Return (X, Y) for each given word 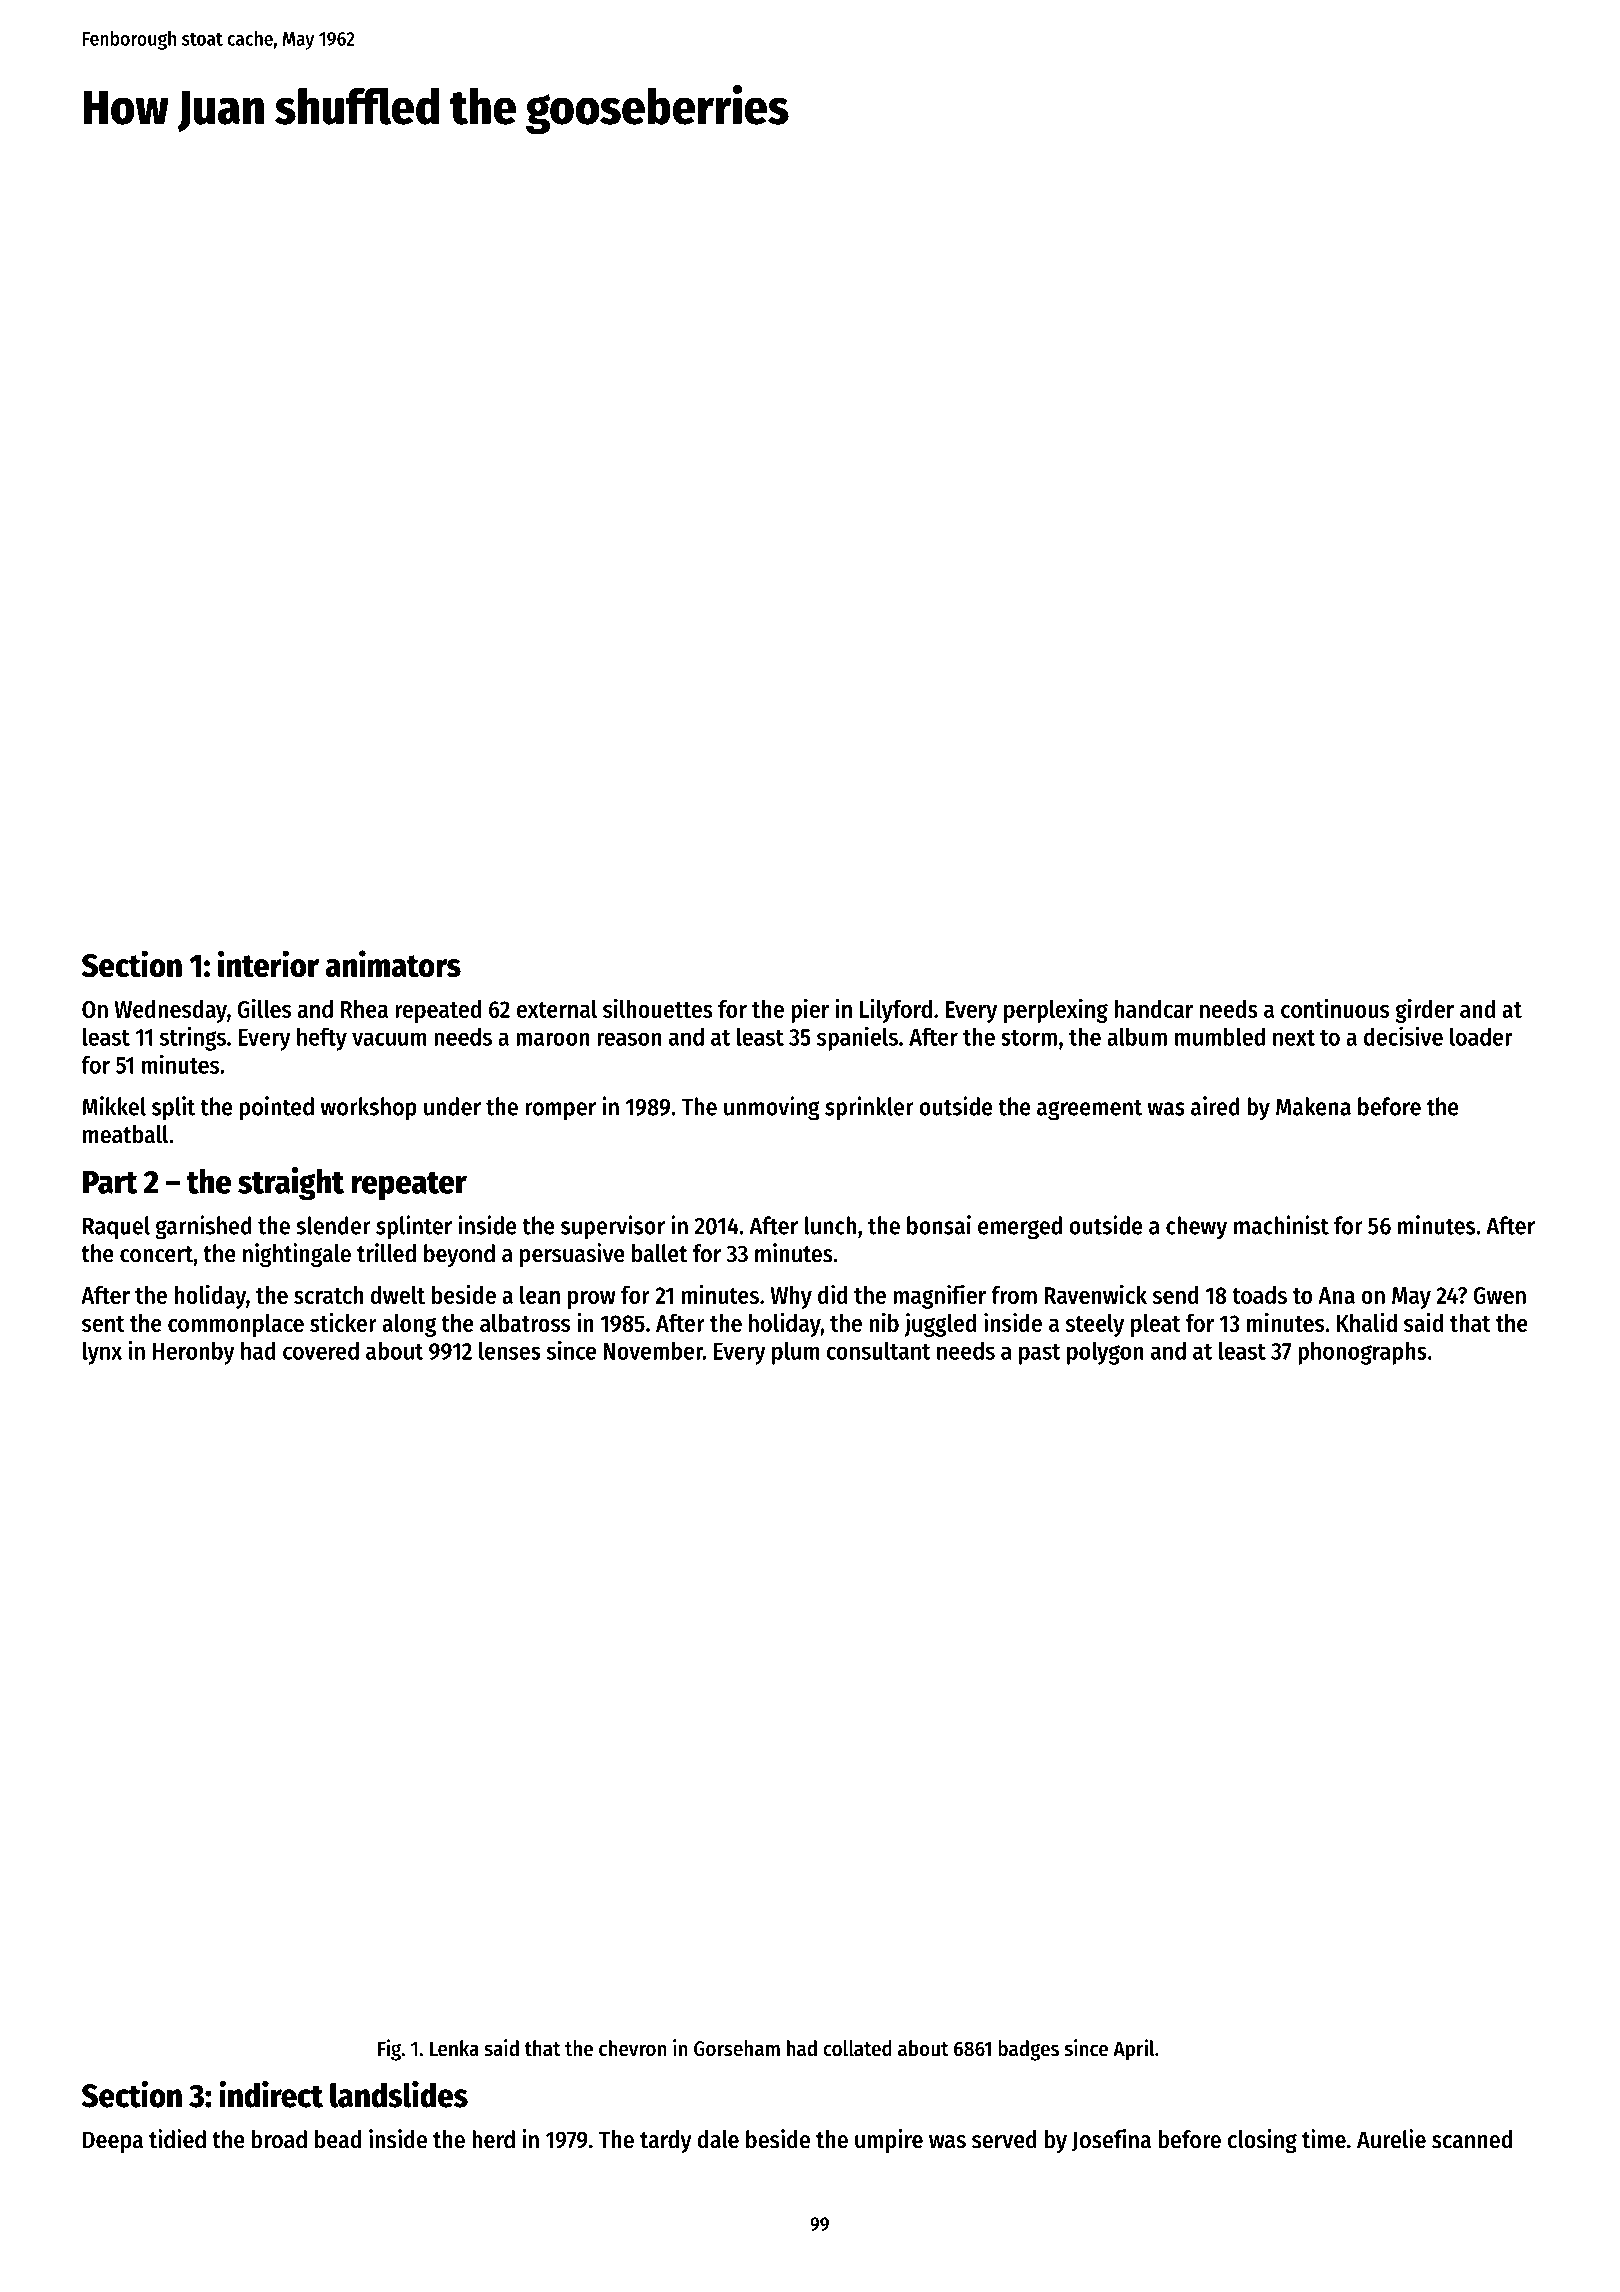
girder (1424, 1011)
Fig (389, 2050)
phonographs (1362, 1353)
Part (110, 1182)
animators (393, 964)
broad (279, 2139)
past (1040, 1354)
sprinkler (869, 1108)
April (1133, 2050)
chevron (632, 2048)
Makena (1313, 1106)
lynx (102, 1353)
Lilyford (896, 1011)
